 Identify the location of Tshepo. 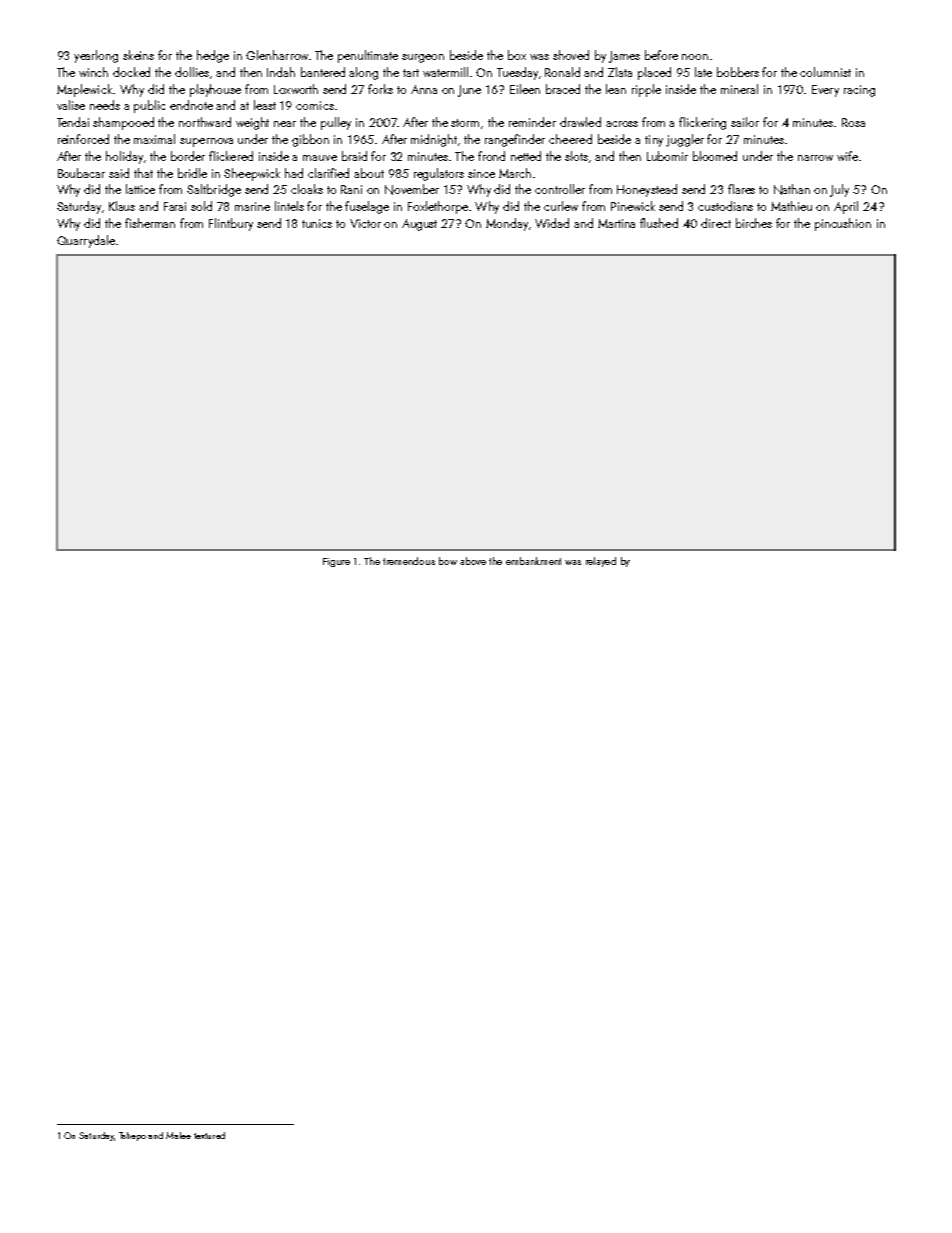
(132, 1136).
